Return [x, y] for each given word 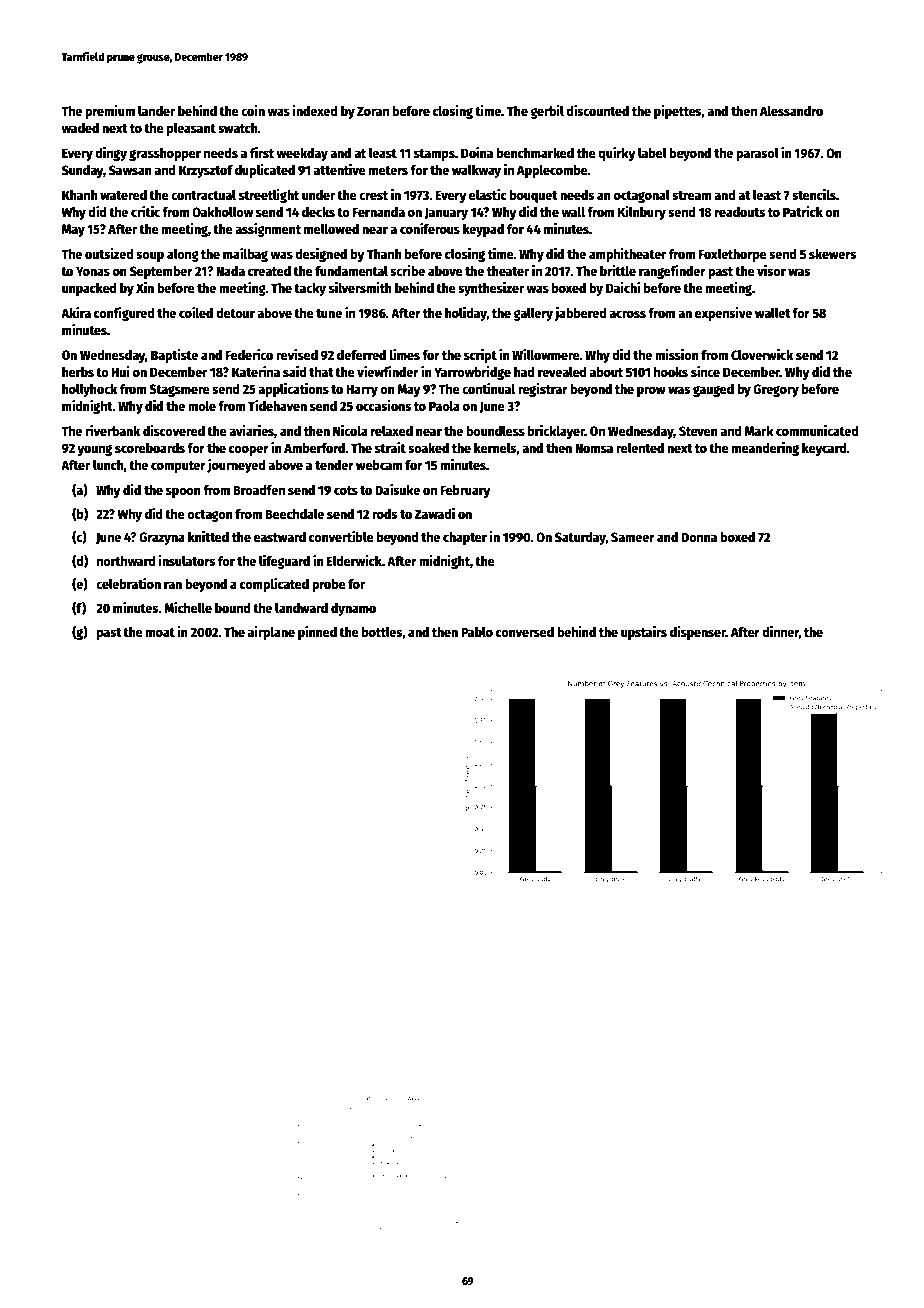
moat [160, 632]
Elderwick [354, 560]
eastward [280, 537]
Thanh [384, 254]
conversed [525, 632]
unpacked [89, 289]
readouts [740, 212]
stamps [434, 155]
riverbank [112, 430]
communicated [817, 430]
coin [253, 110]
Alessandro [791, 110]
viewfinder [388, 371]
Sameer [633, 537]
